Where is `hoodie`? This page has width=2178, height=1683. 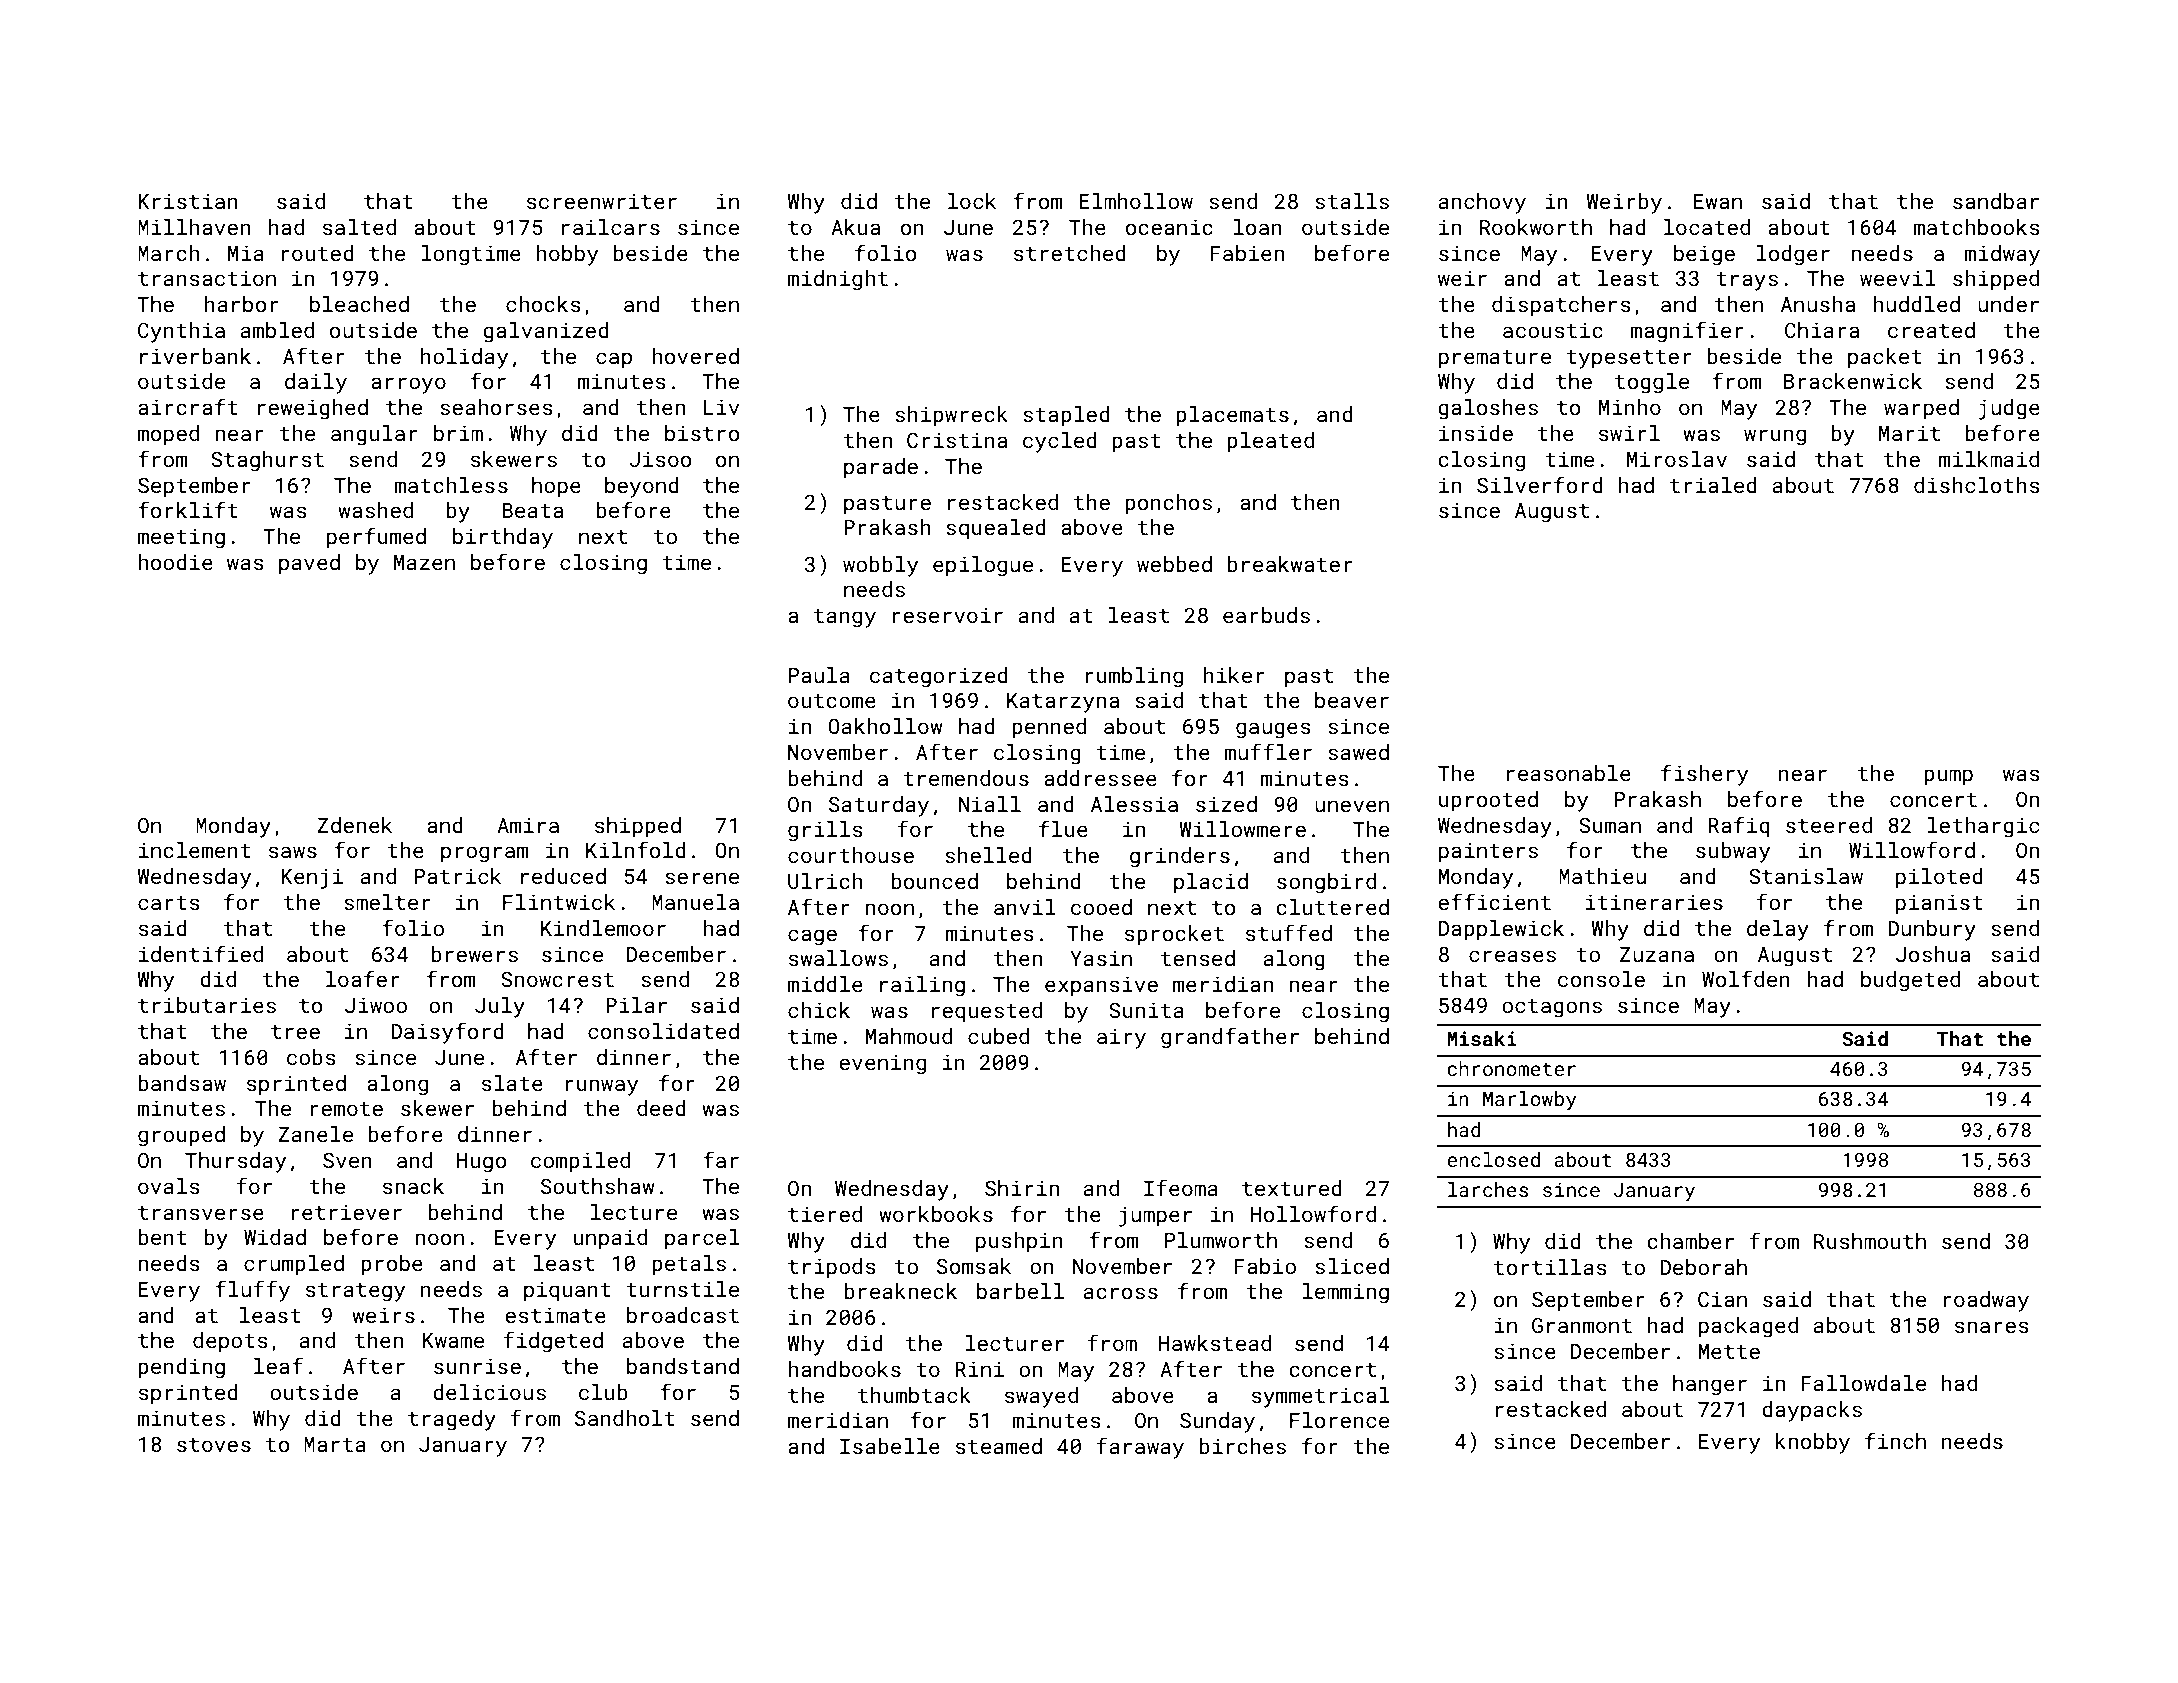 hoodie is located at coordinates (175, 562).
